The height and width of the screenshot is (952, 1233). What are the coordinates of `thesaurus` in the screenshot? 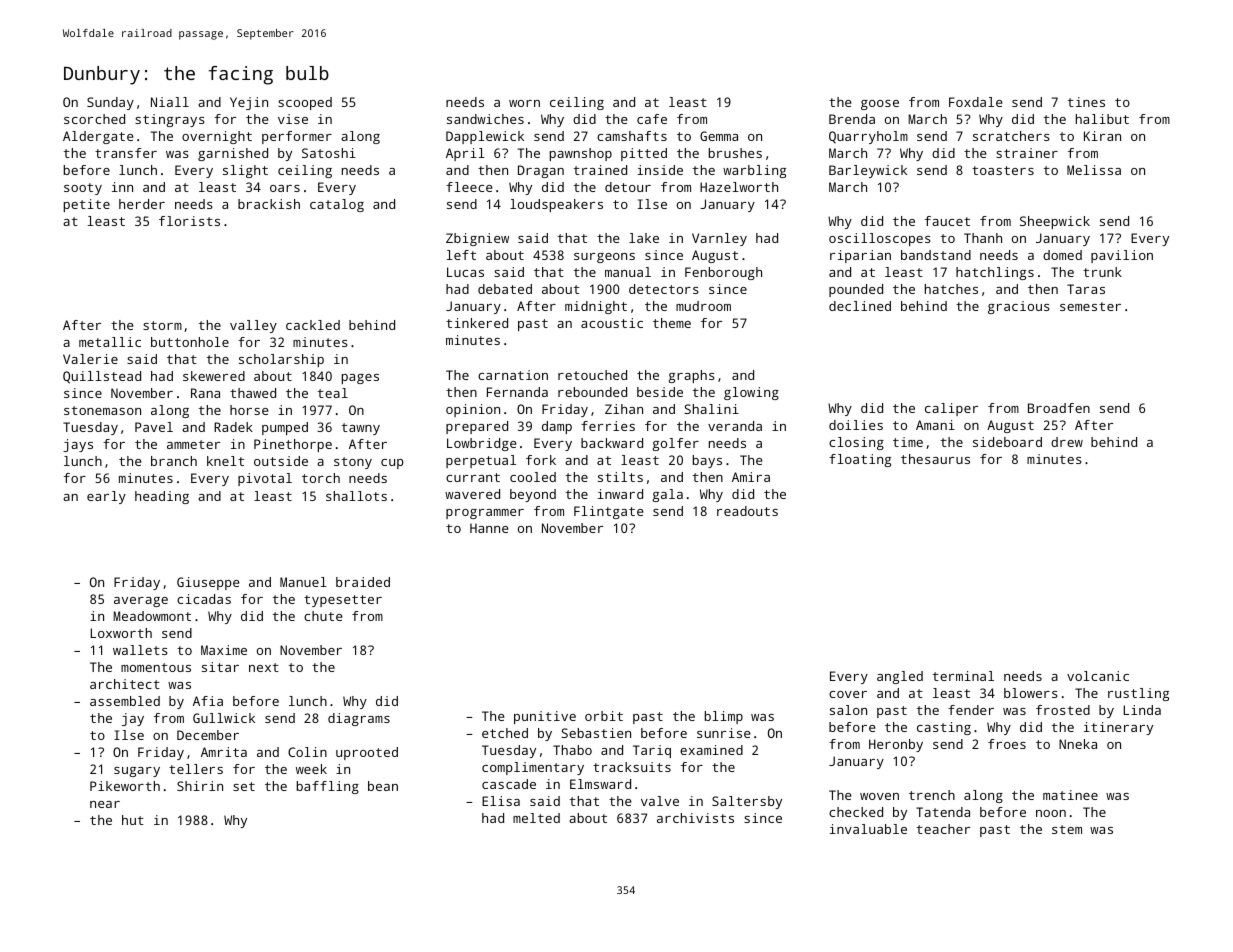 It's located at (935, 459).
